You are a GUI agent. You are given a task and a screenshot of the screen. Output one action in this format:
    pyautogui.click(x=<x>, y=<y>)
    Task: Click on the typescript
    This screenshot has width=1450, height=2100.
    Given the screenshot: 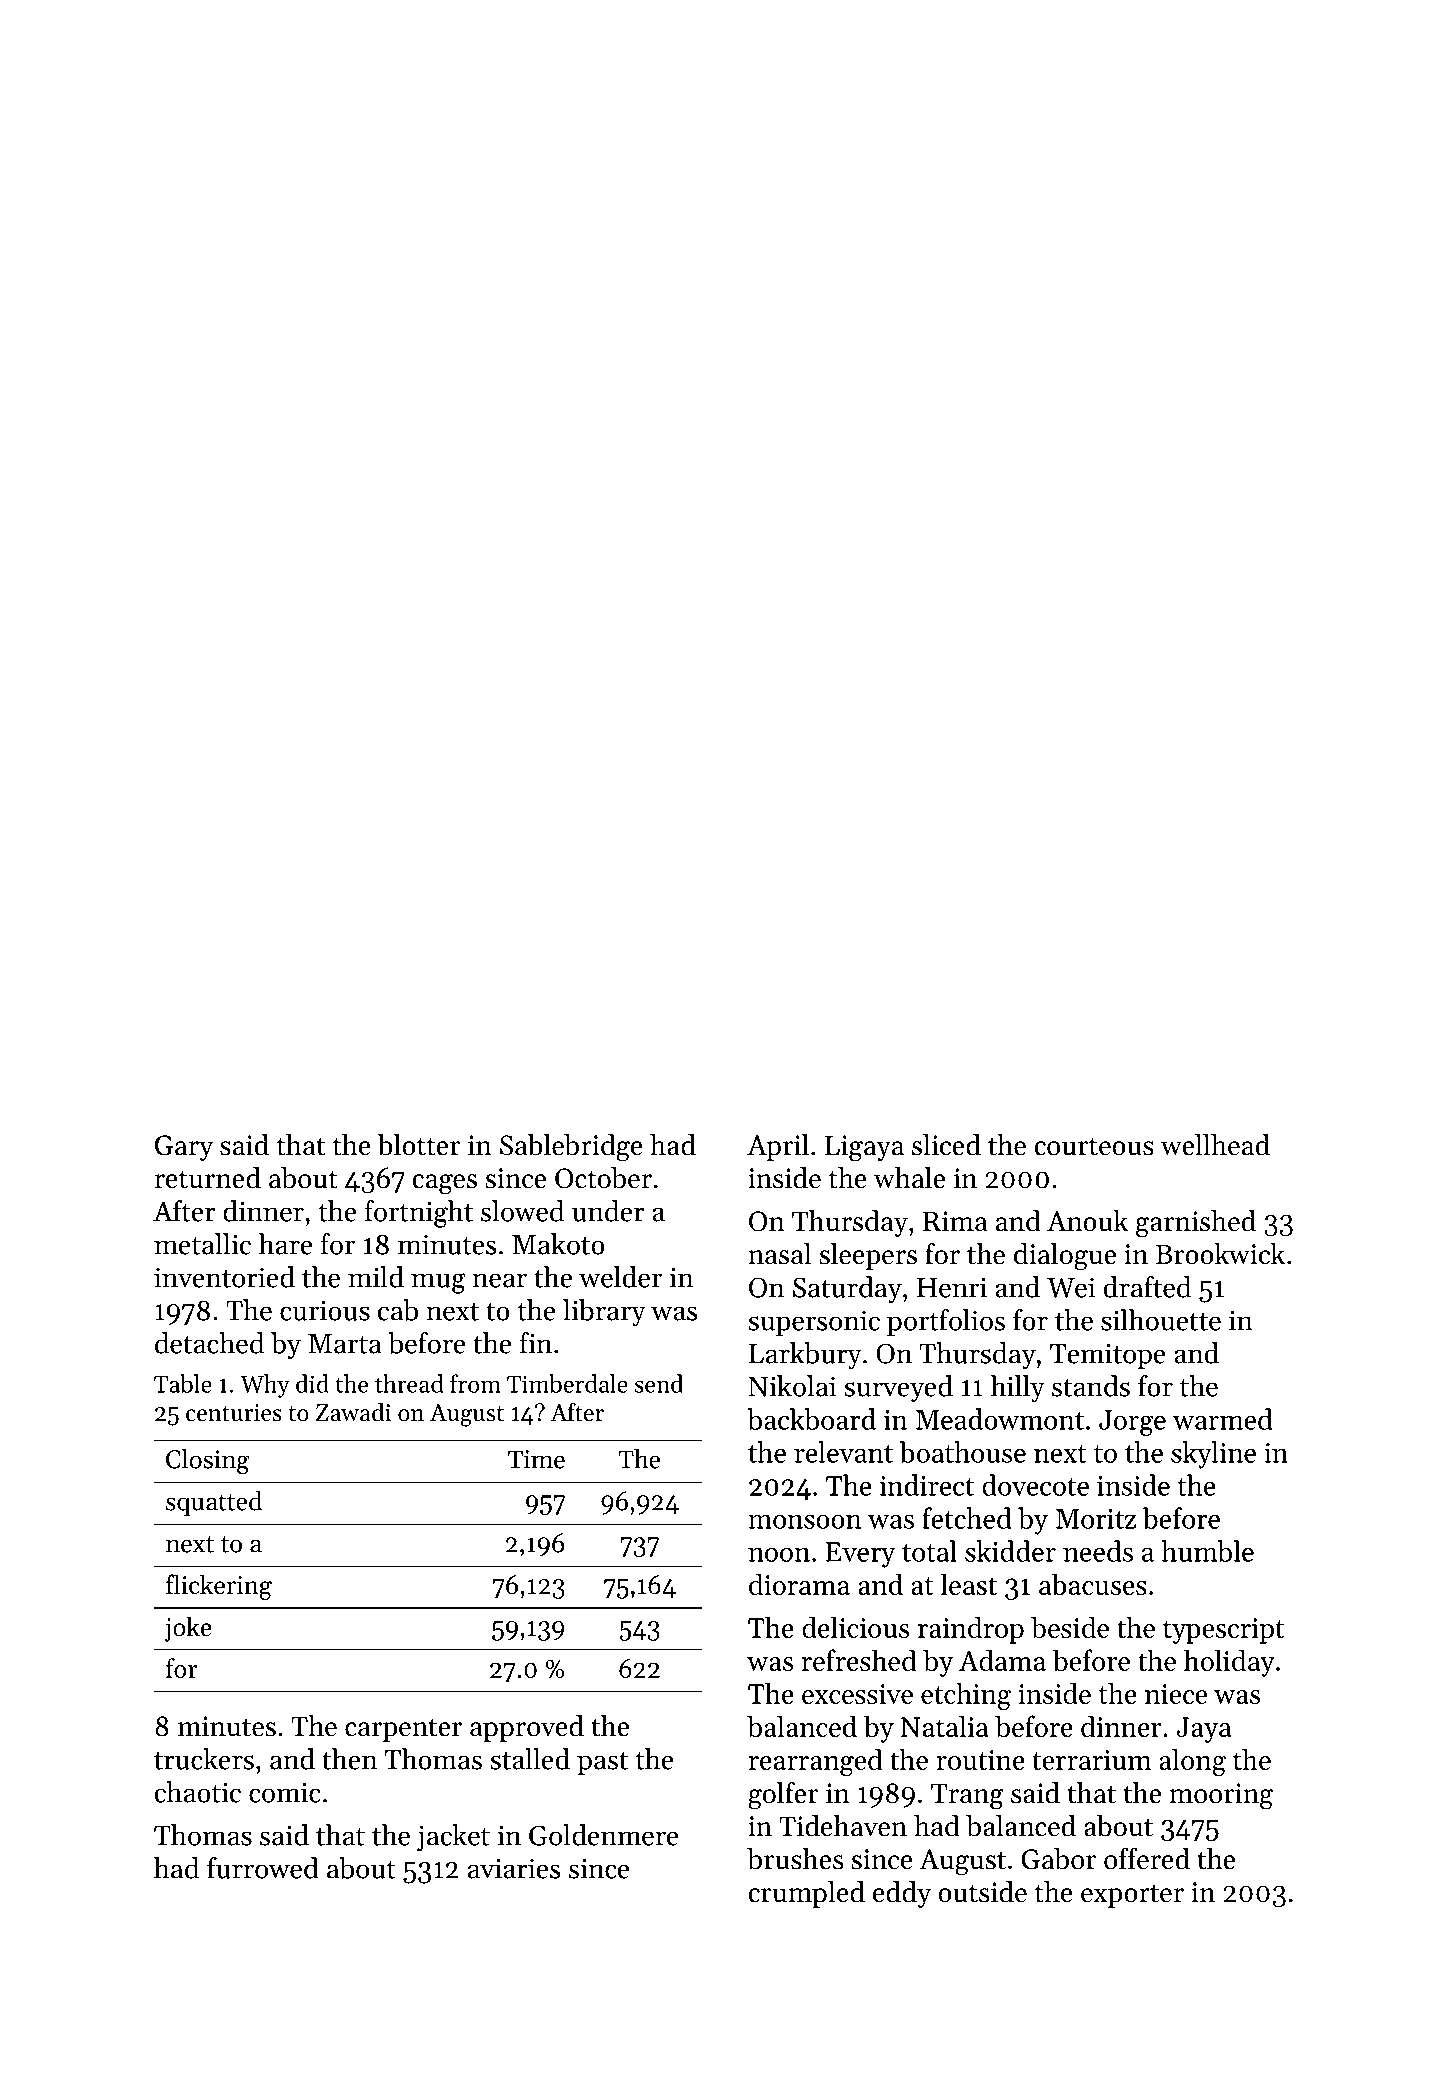 What is the action you would take?
    pyautogui.click(x=1223, y=1631)
